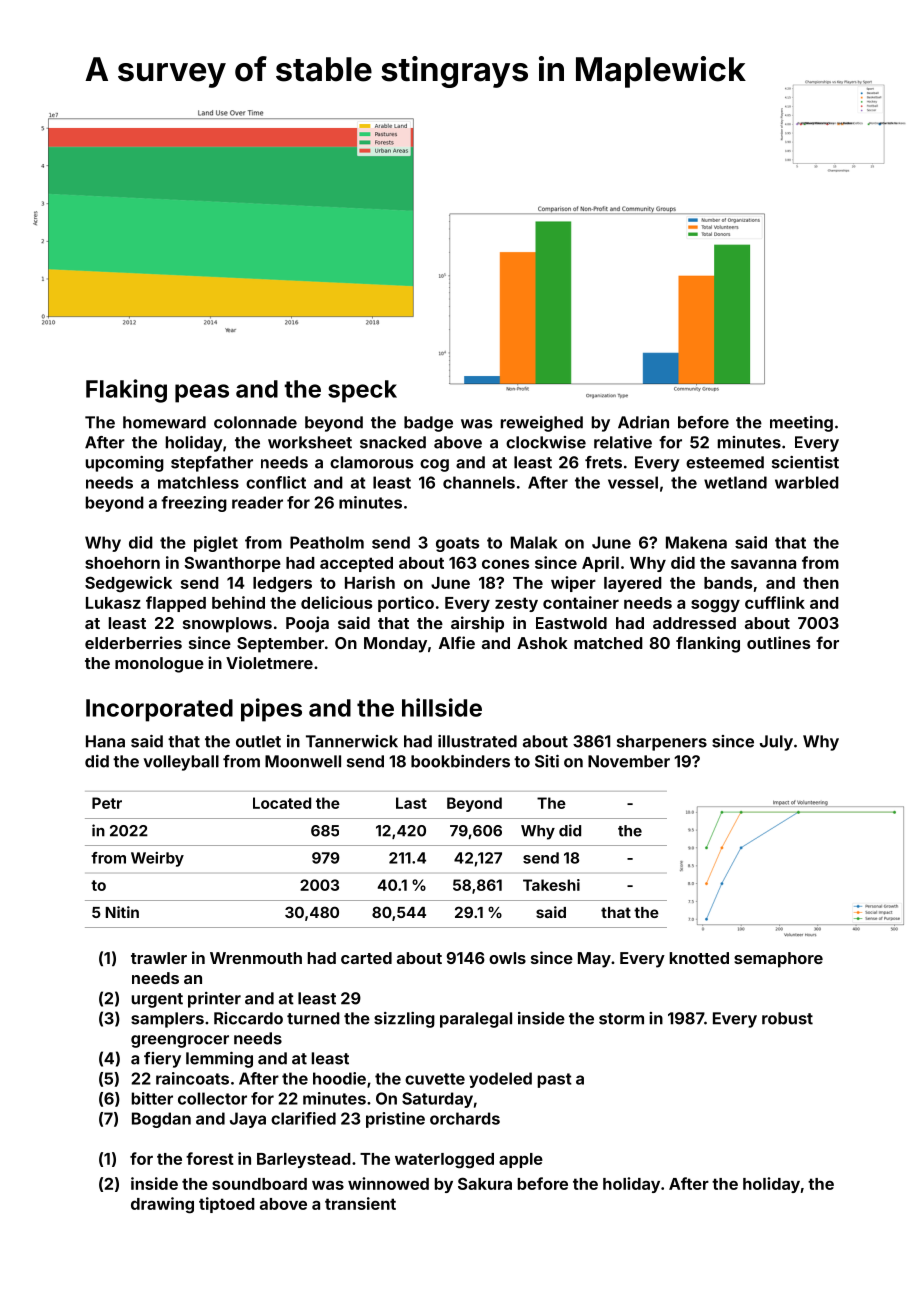 This image has width=924, height=1308. What do you see at coordinates (505, 564) in the image?
I see `cones` at bounding box center [505, 564].
